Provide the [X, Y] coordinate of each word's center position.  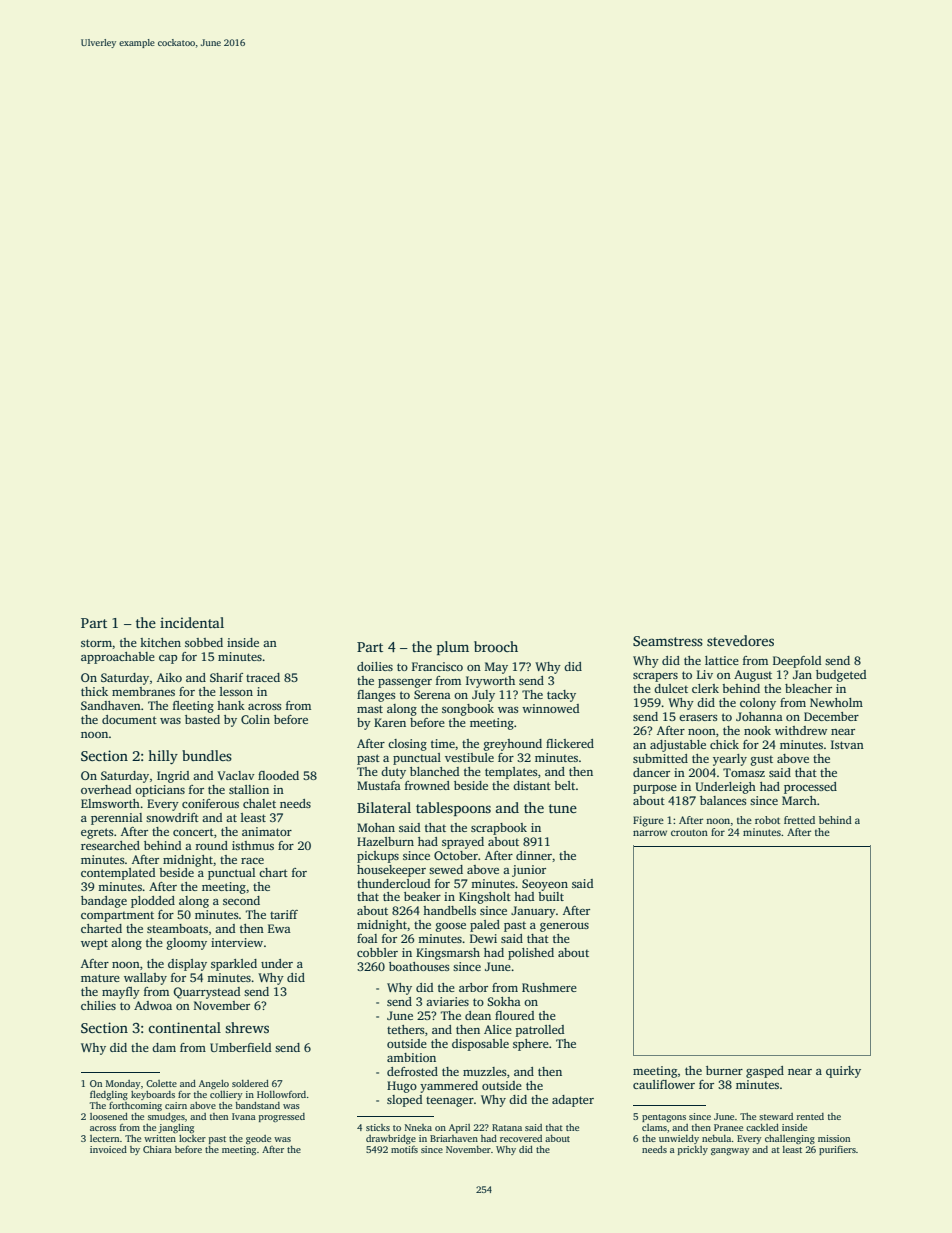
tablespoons [453, 809]
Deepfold [797, 662]
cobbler [377, 952]
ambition [411, 1057]
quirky [843, 1072]
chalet [259, 803]
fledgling [109, 1095]
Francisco [437, 666]
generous [564, 927]
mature [100, 978]
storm [96, 643]
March [799, 800]
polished [531, 954]
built [551, 896]
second [241, 900]
